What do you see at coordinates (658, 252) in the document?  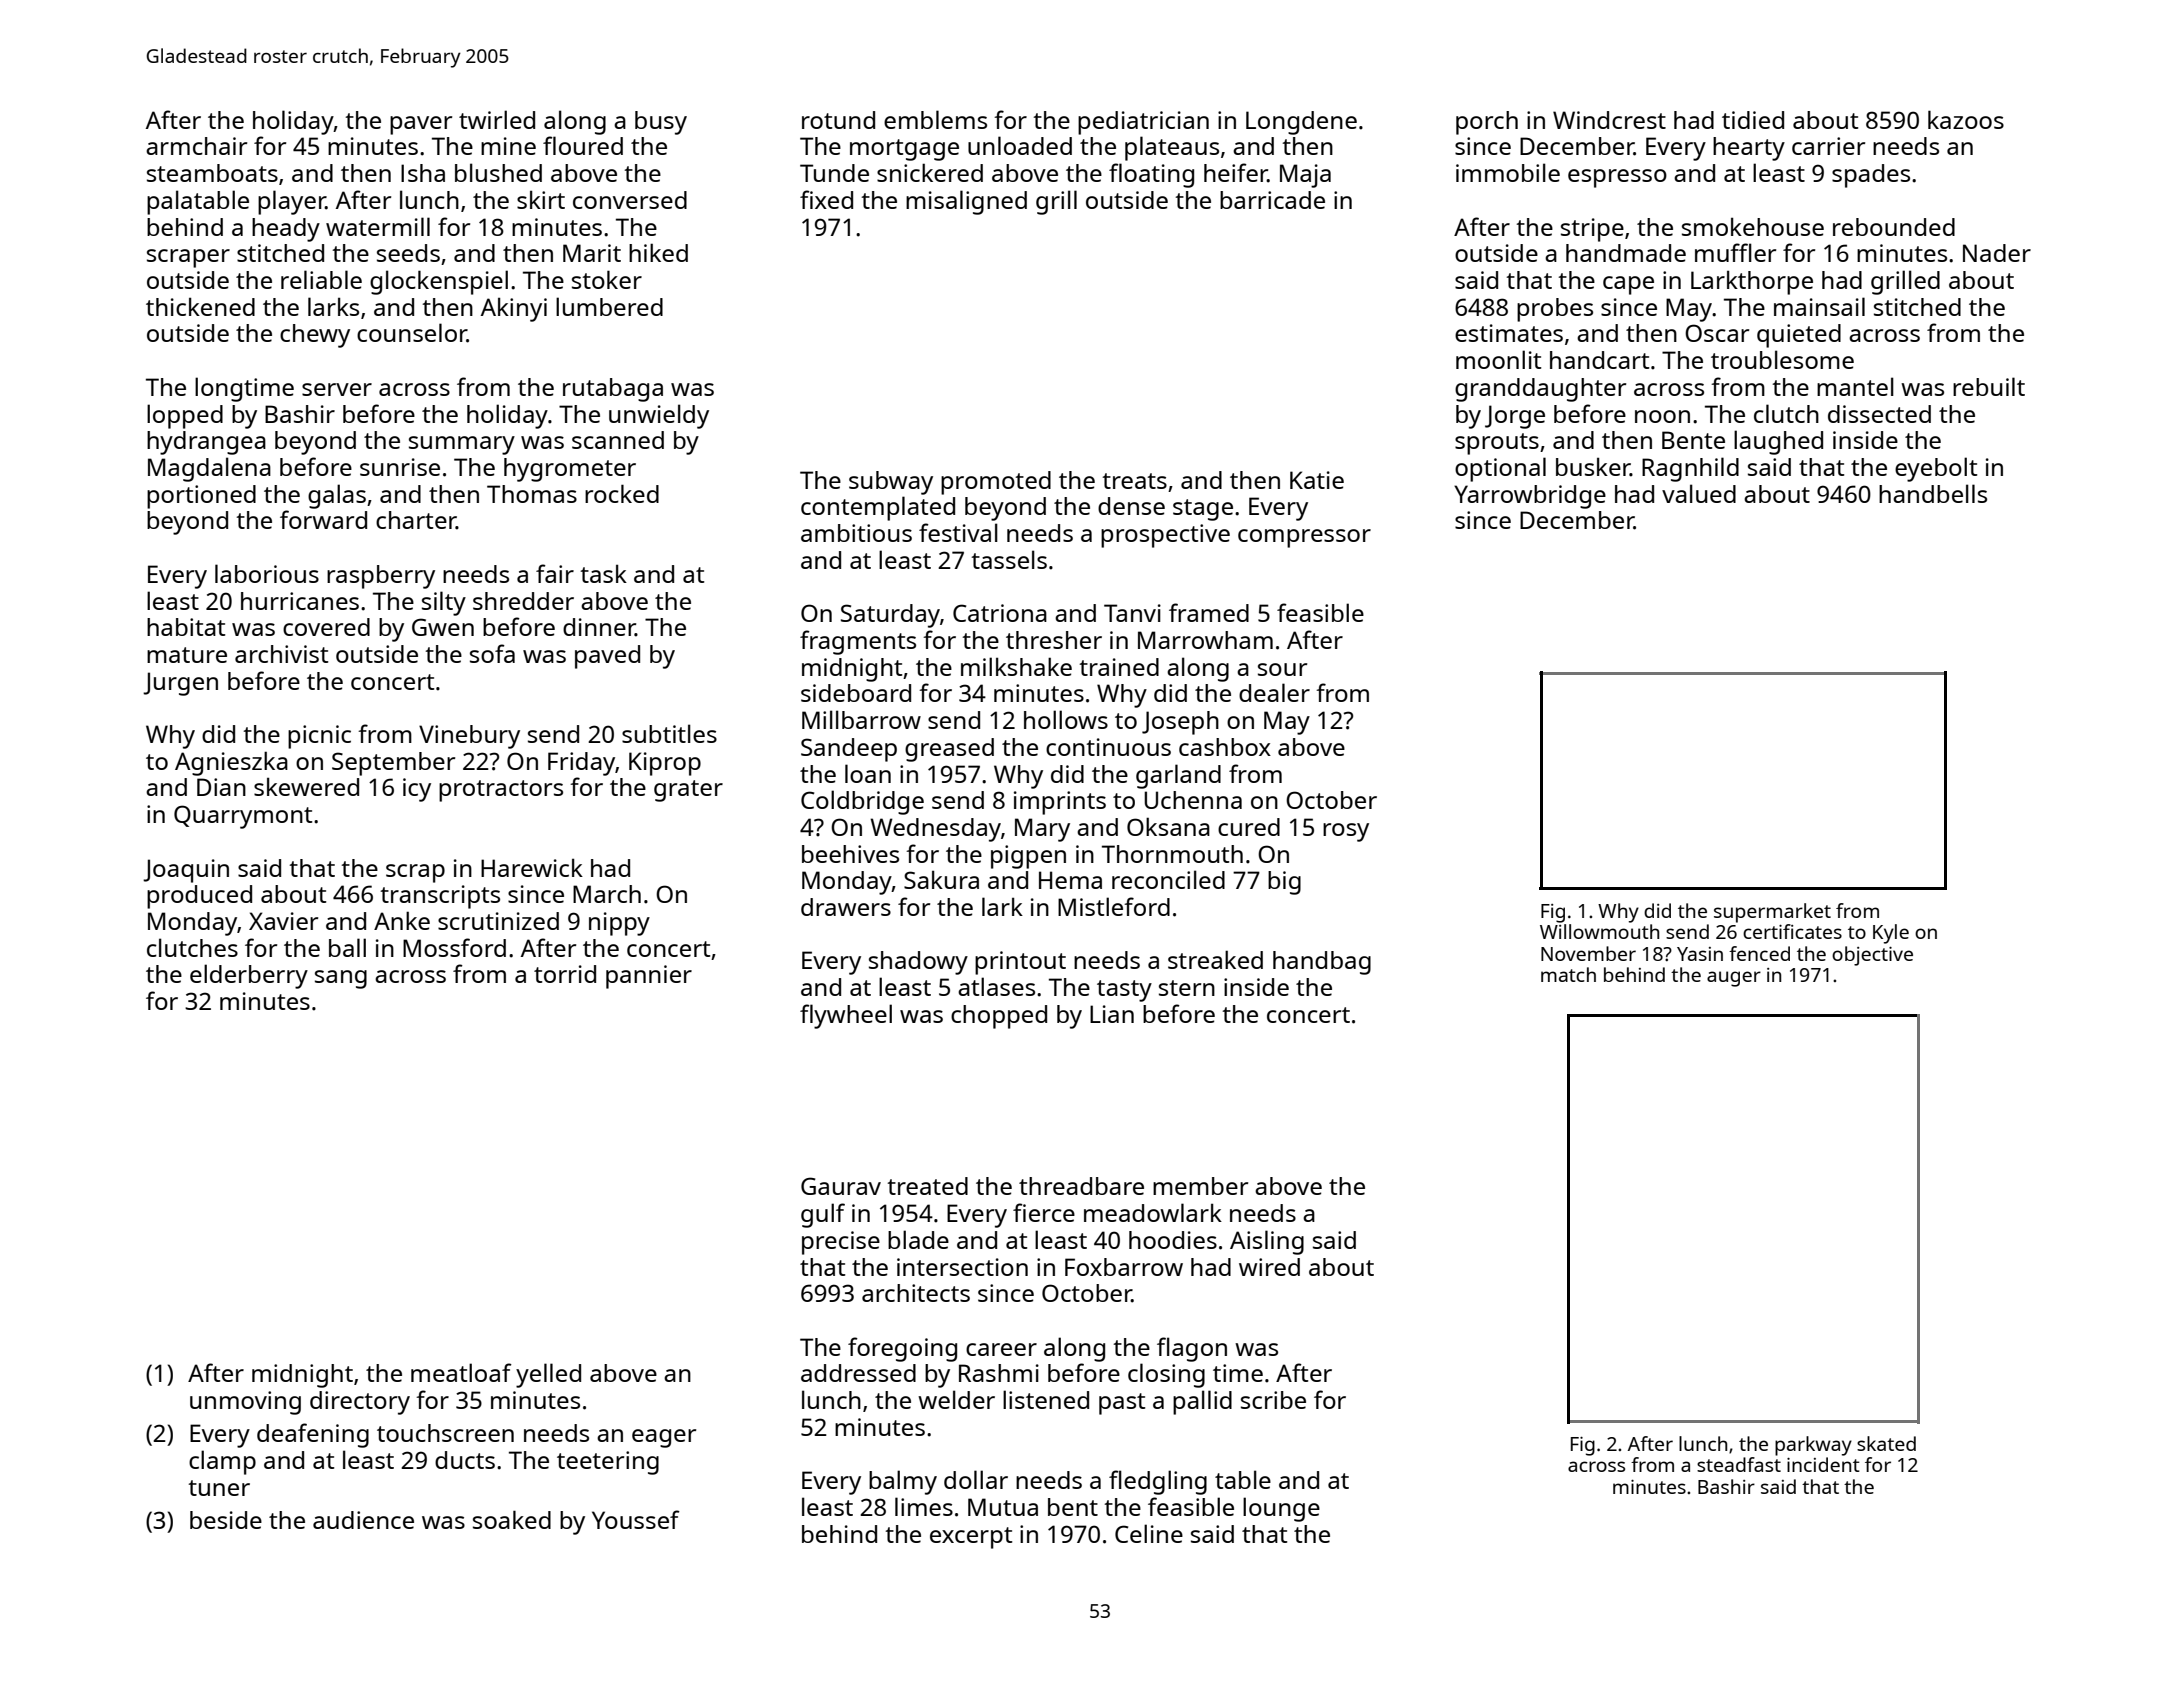 I see `hiked` at bounding box center [658, 252].
